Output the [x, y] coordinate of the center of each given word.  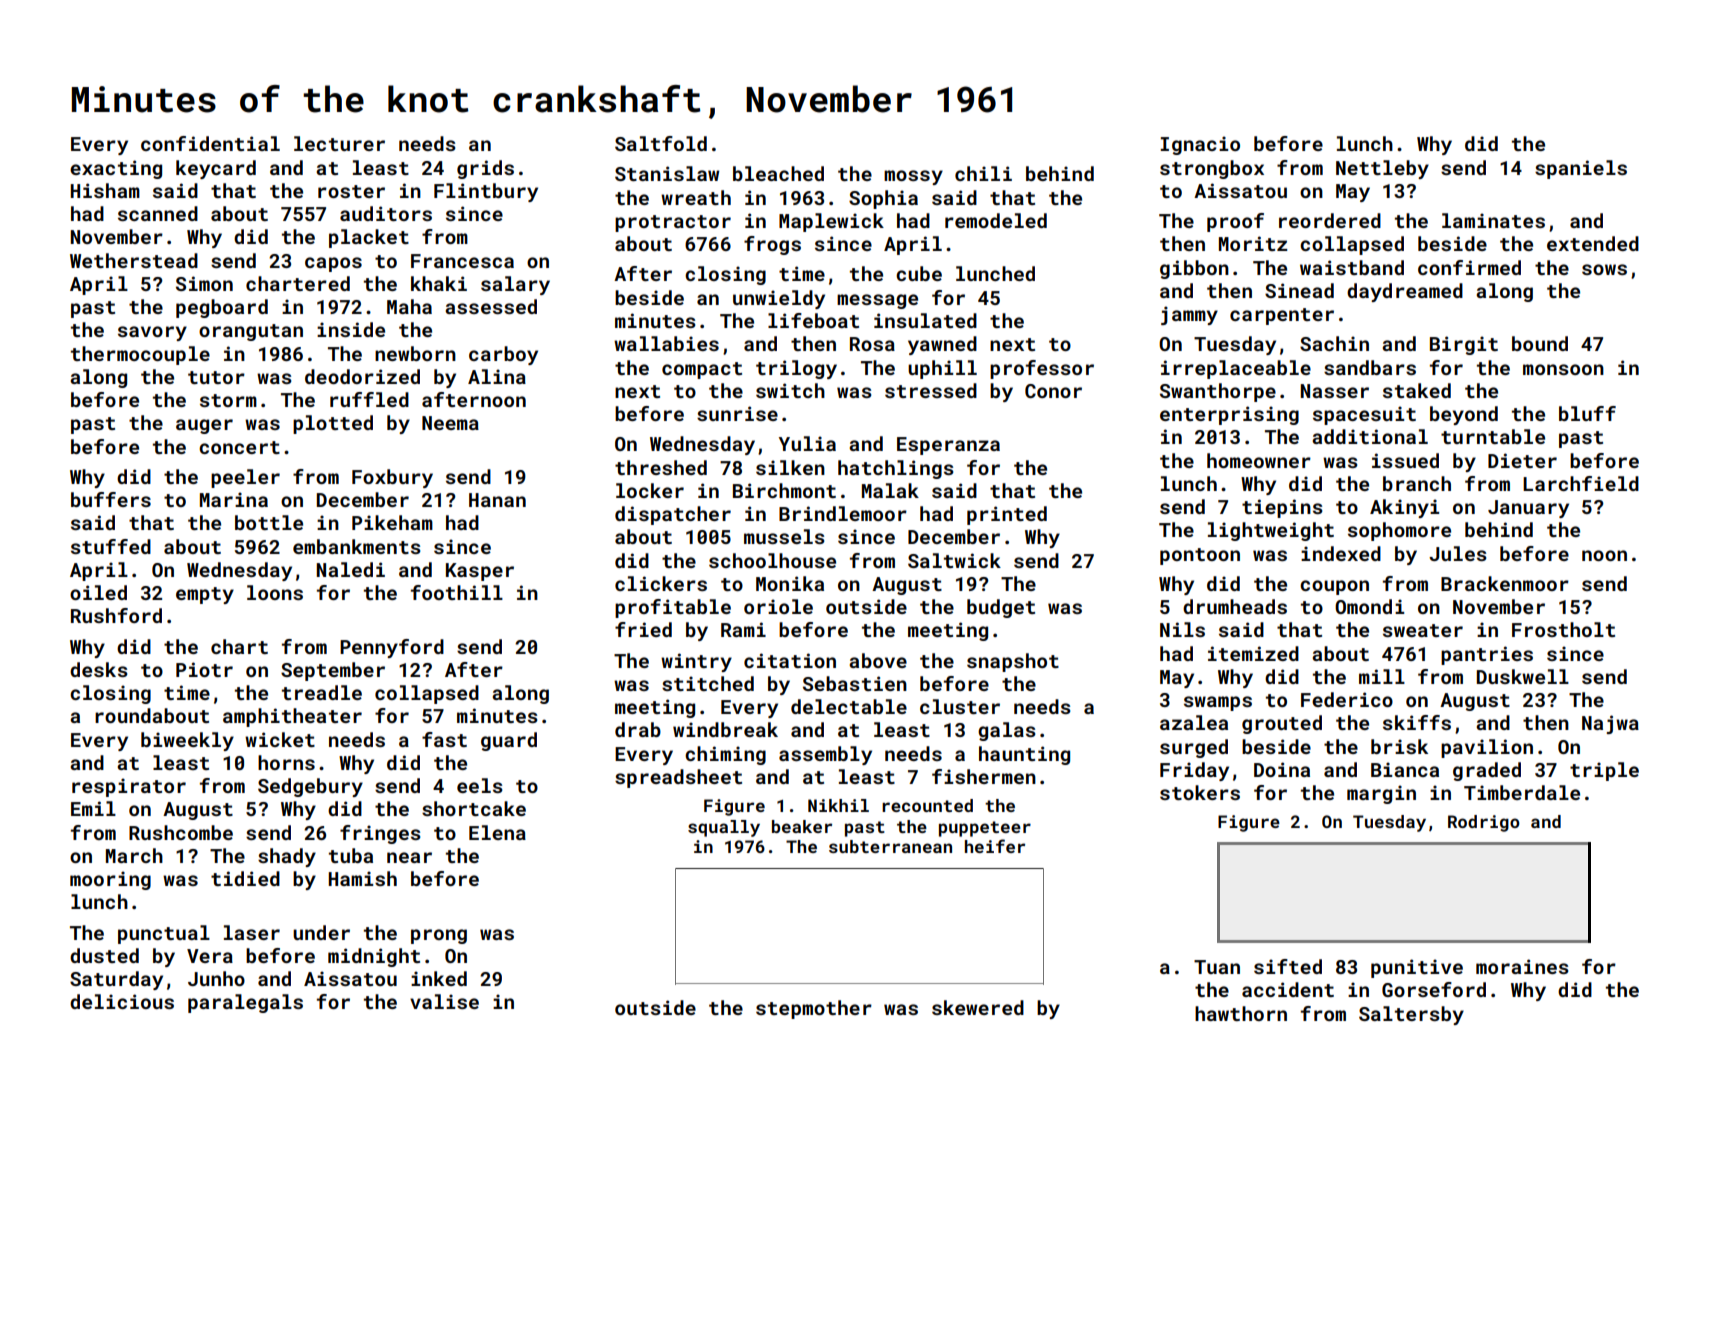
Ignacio [1200, 145]
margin [1381, 794]
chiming [725, 755]
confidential [210, 143]
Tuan [1217, 967]
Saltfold [661, 143]
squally [724, 828]
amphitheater [292, 717]
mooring [110, 880]
